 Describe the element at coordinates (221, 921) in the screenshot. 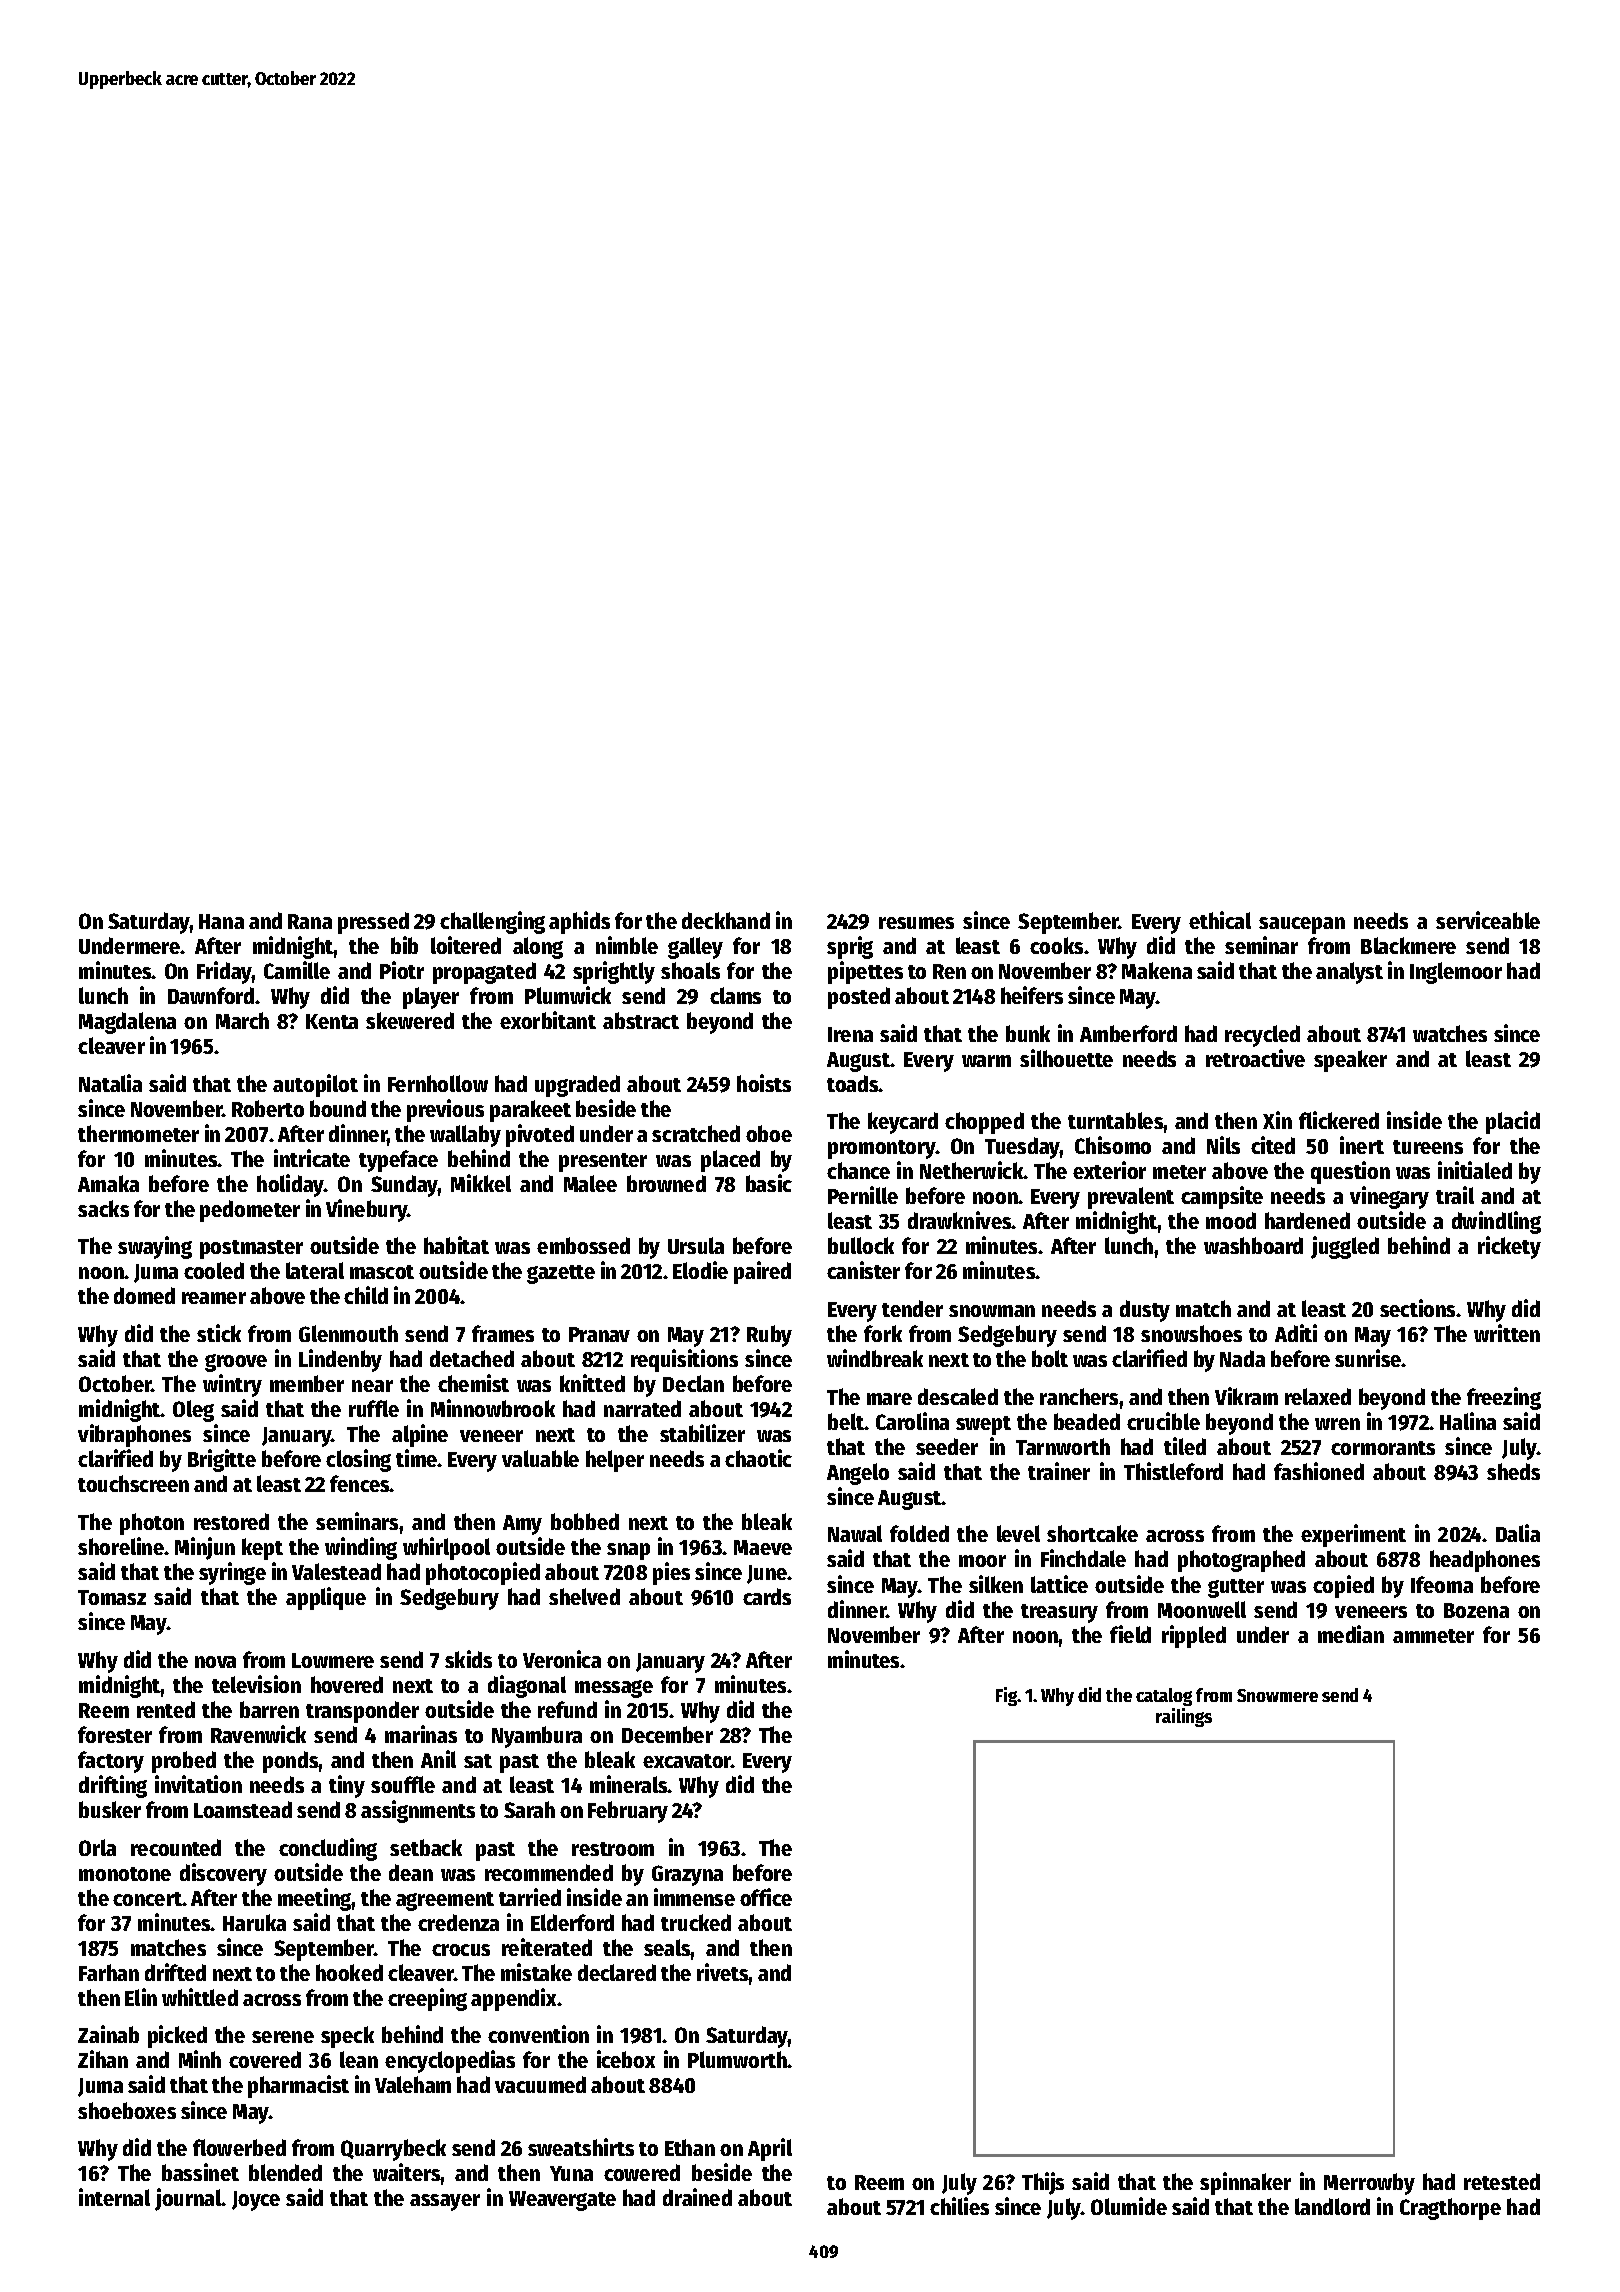

I see `Hana` at that location.
